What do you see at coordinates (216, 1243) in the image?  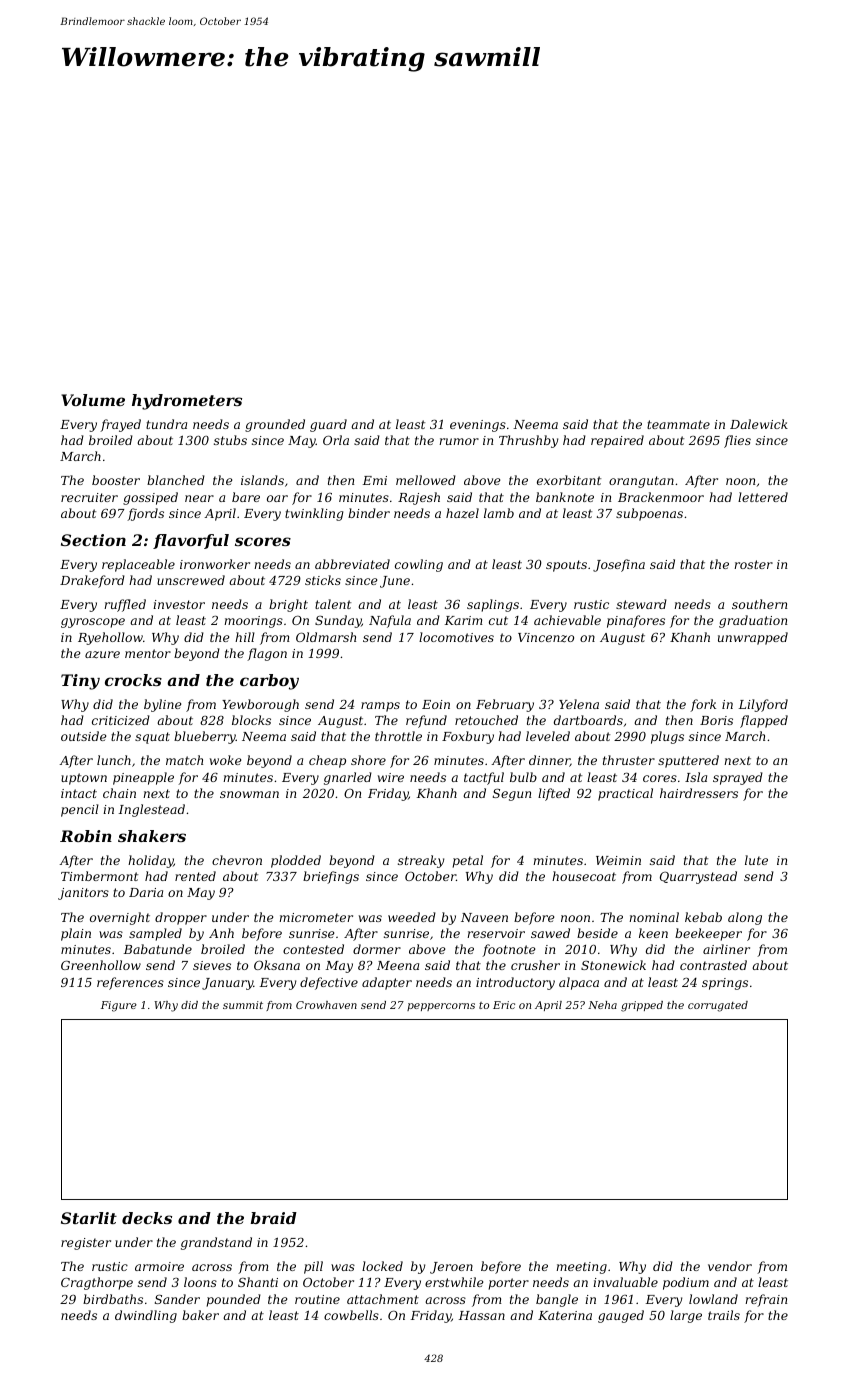 I see `grandstand` at bounding box center [216, 1243].
